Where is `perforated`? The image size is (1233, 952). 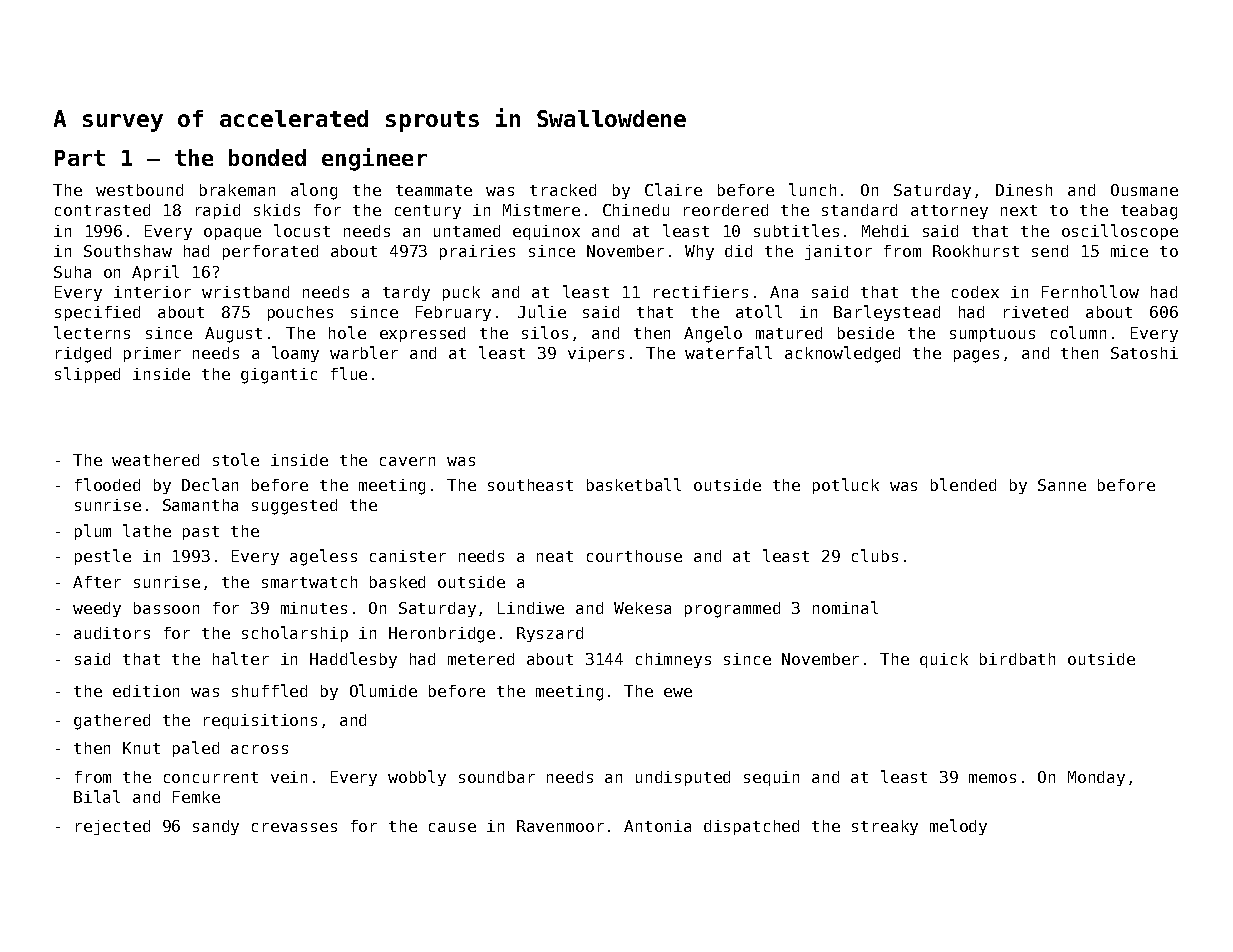 perforated is located at coordinates (270, 252).
